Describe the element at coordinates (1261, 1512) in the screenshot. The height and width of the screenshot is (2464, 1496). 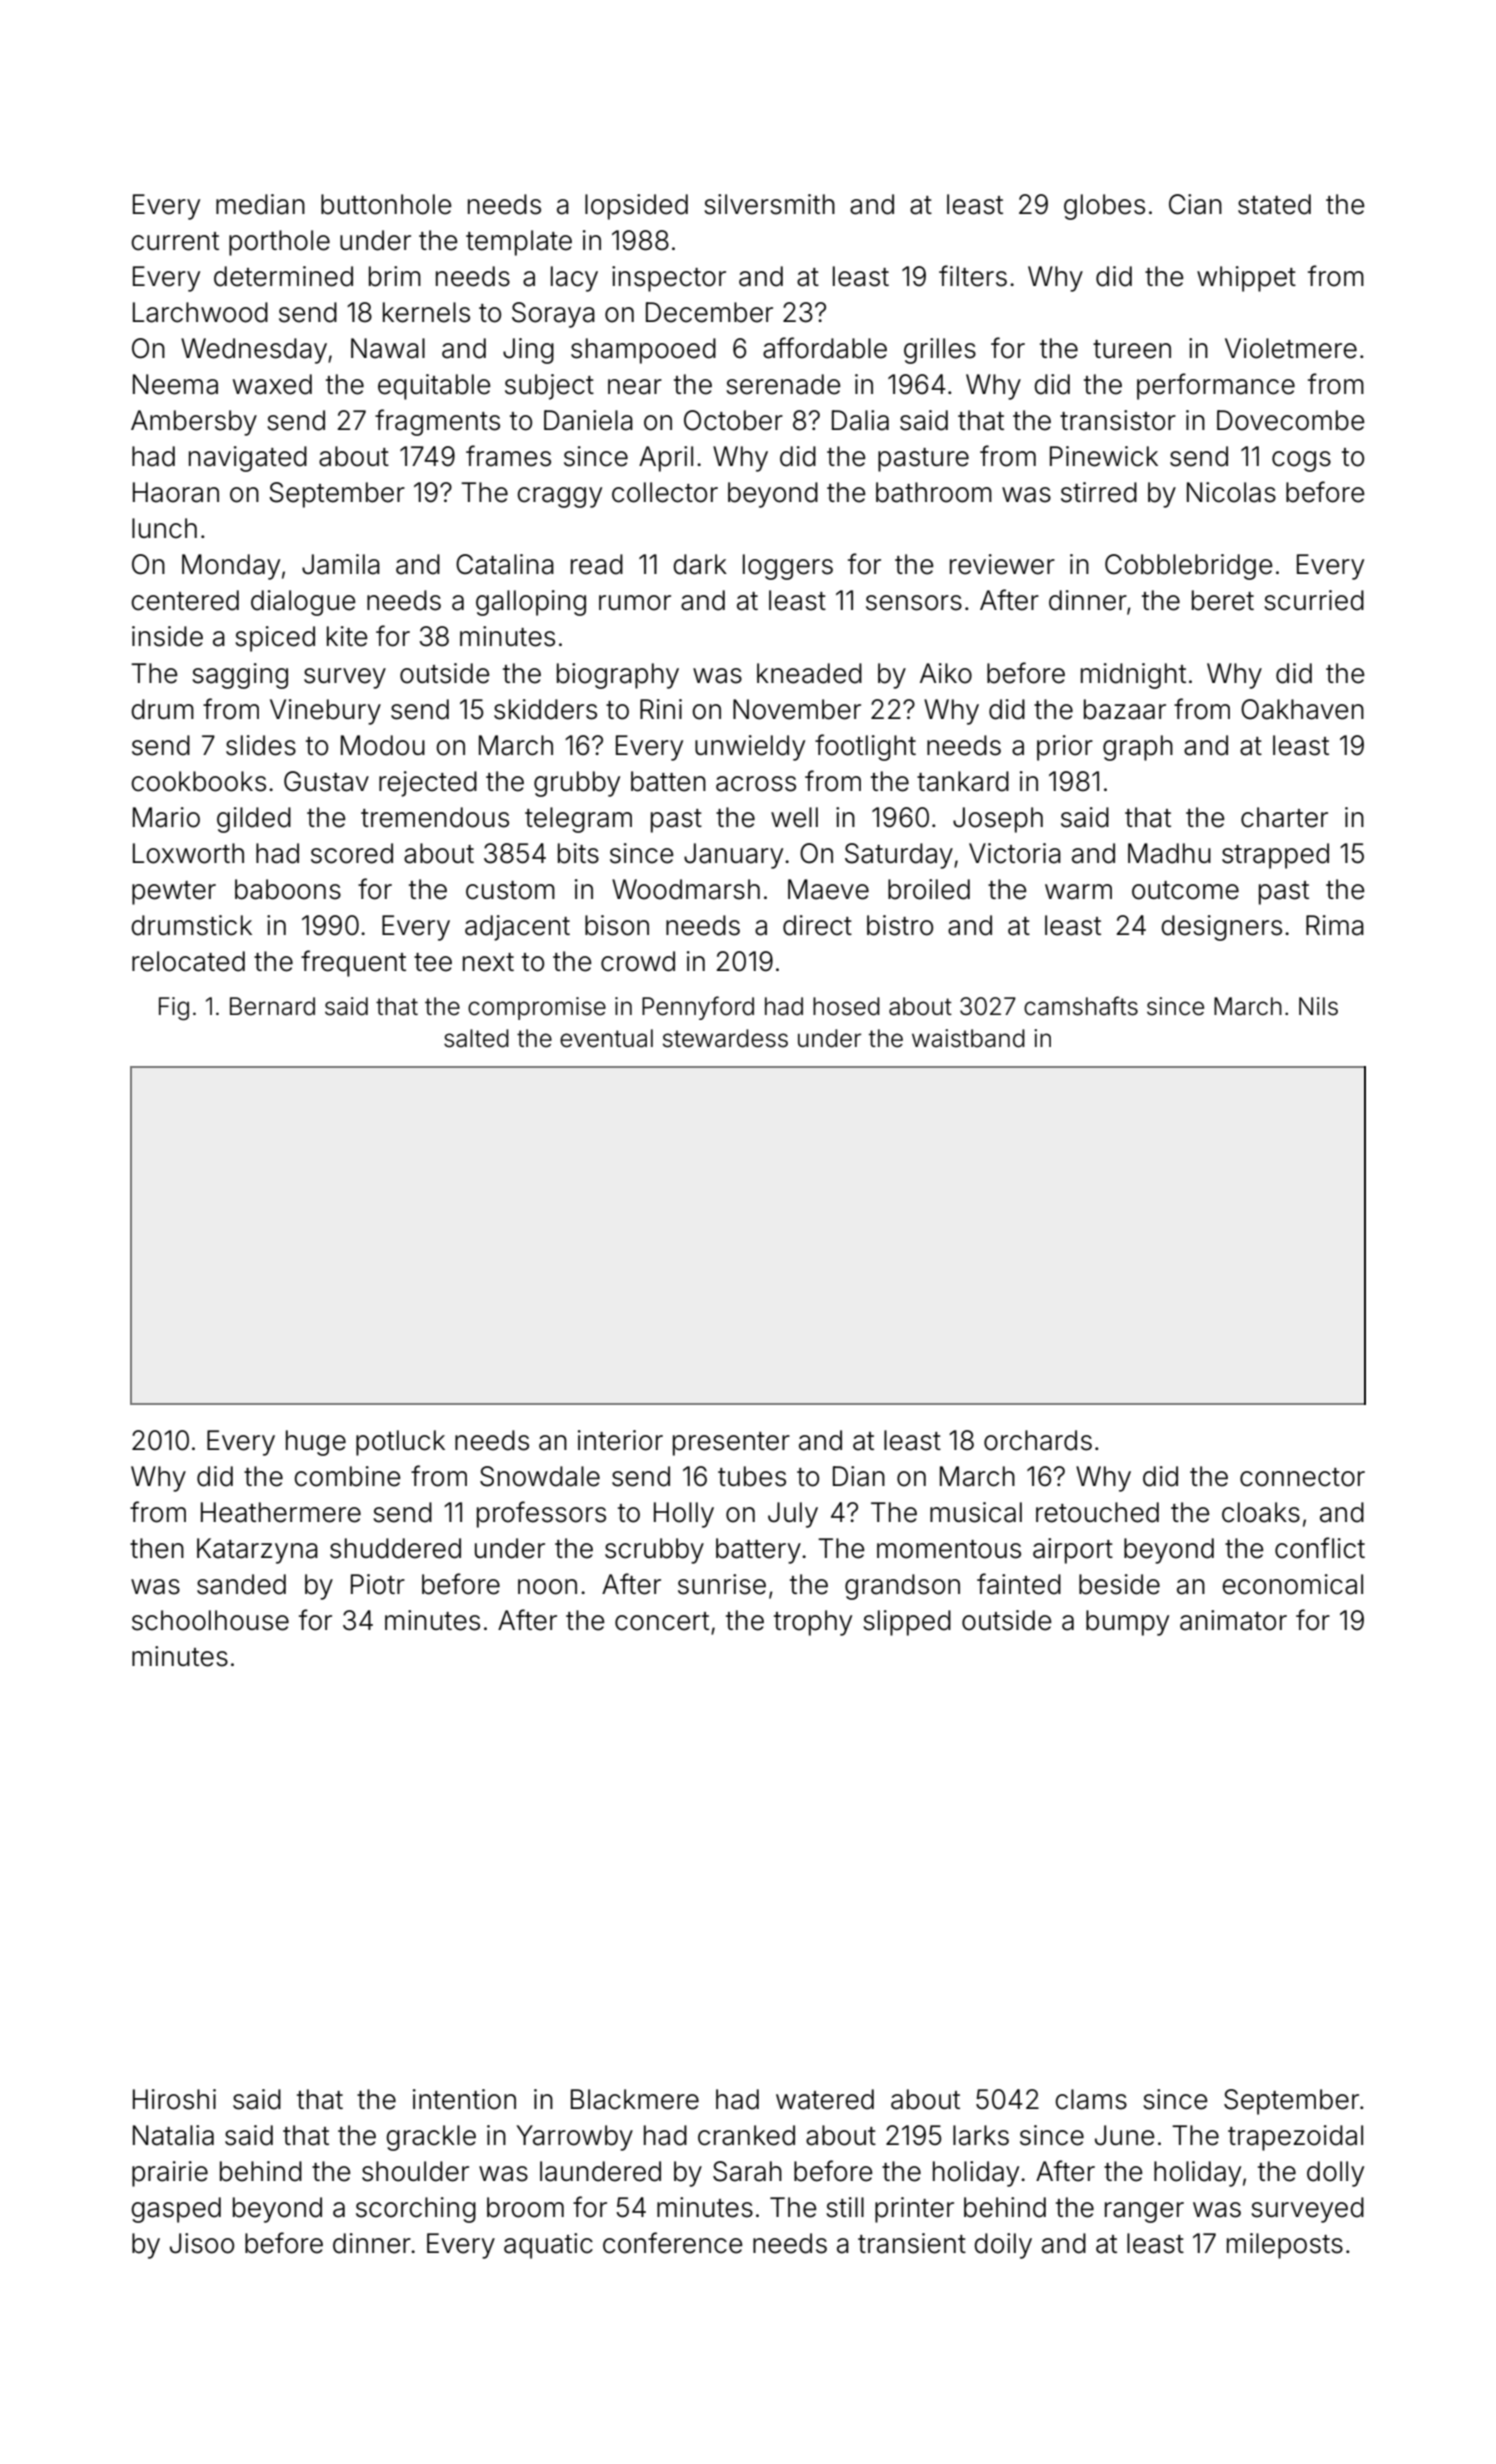
I see `cloaks` at that location.
